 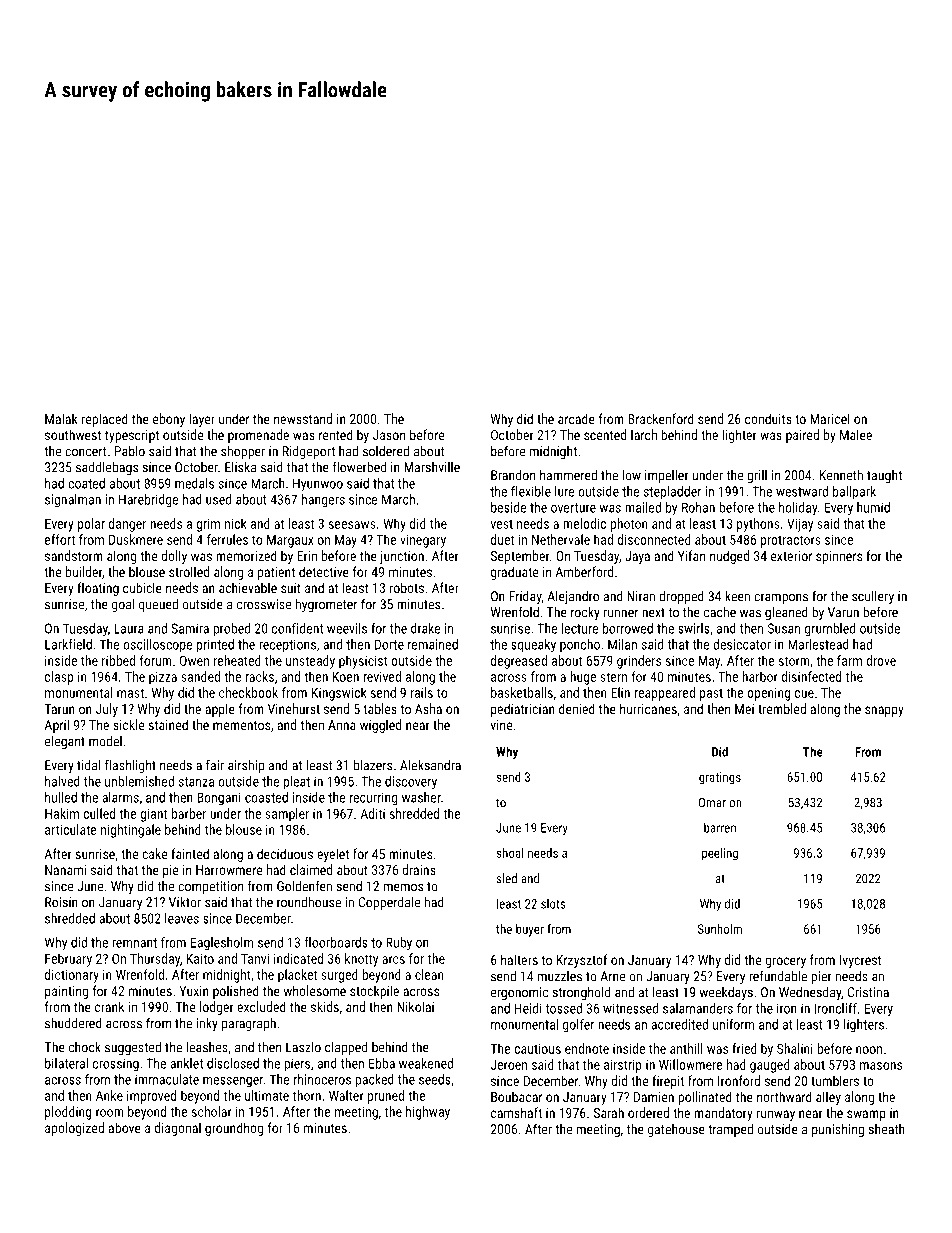 What do you see at coordinates (856, 434) in the screenshot?
I see `Malee` at bounding box center [856, 434].
